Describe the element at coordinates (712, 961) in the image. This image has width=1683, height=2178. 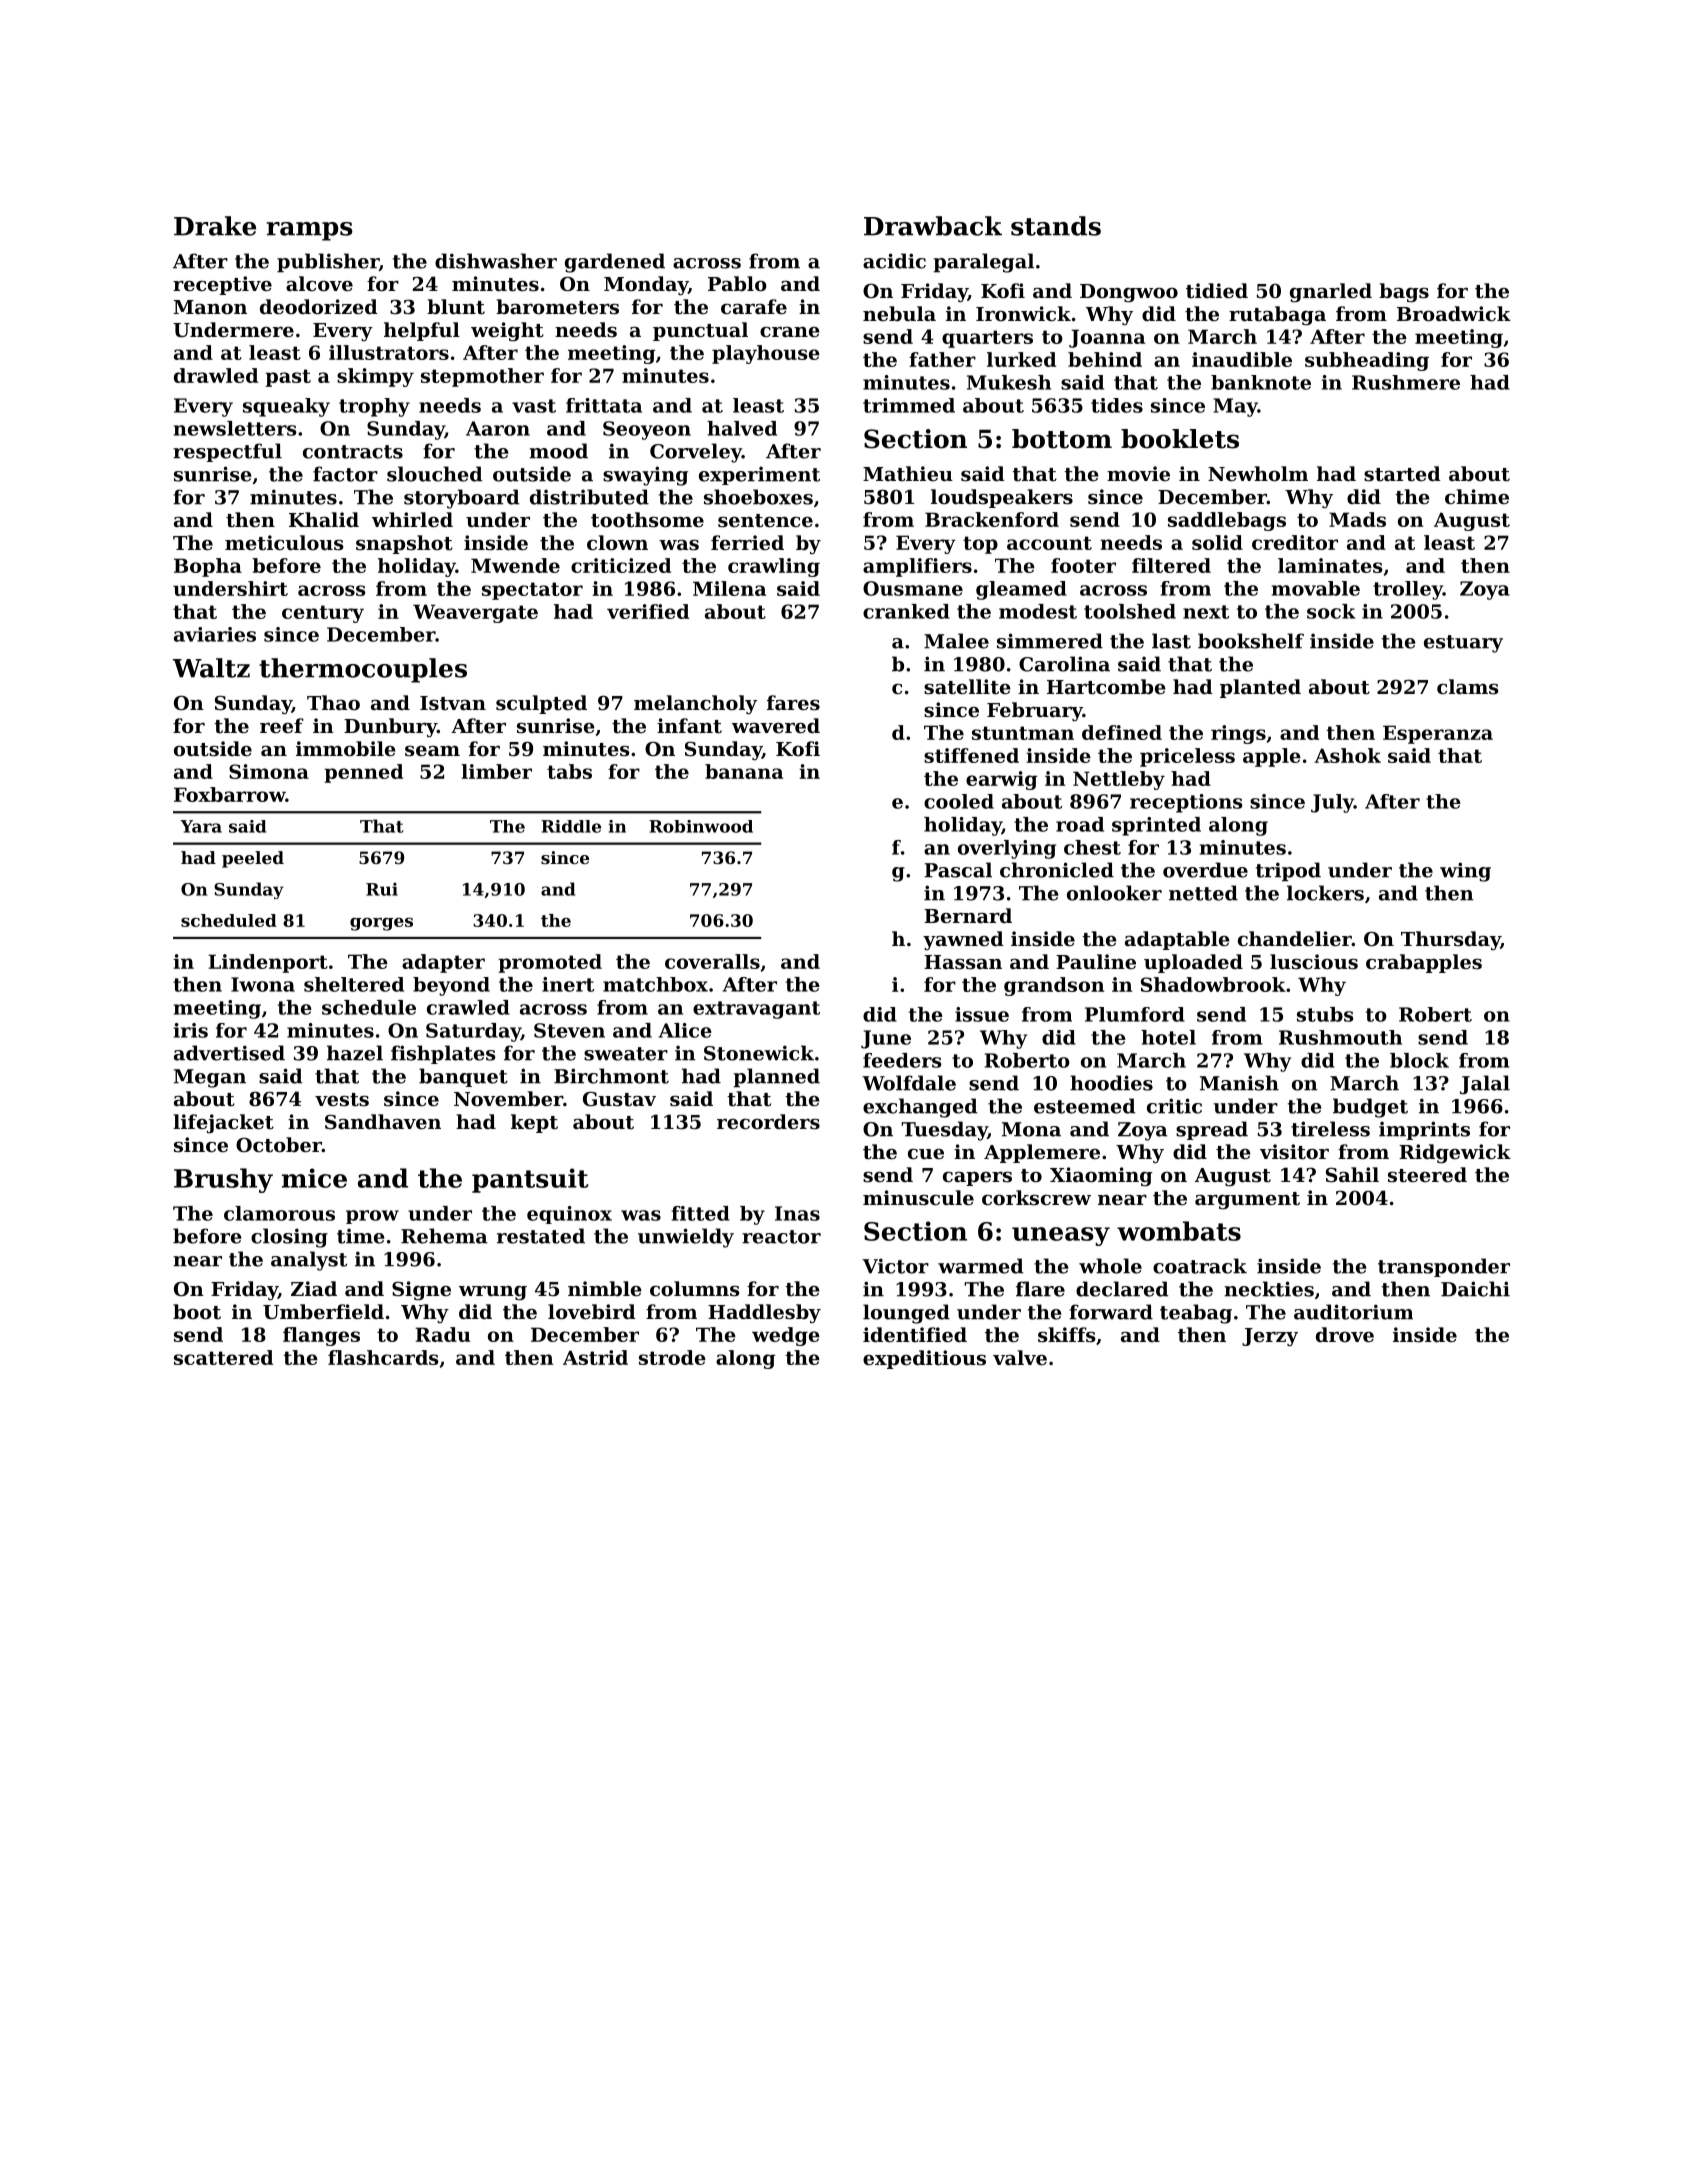
I see `coveralls` at that location.
